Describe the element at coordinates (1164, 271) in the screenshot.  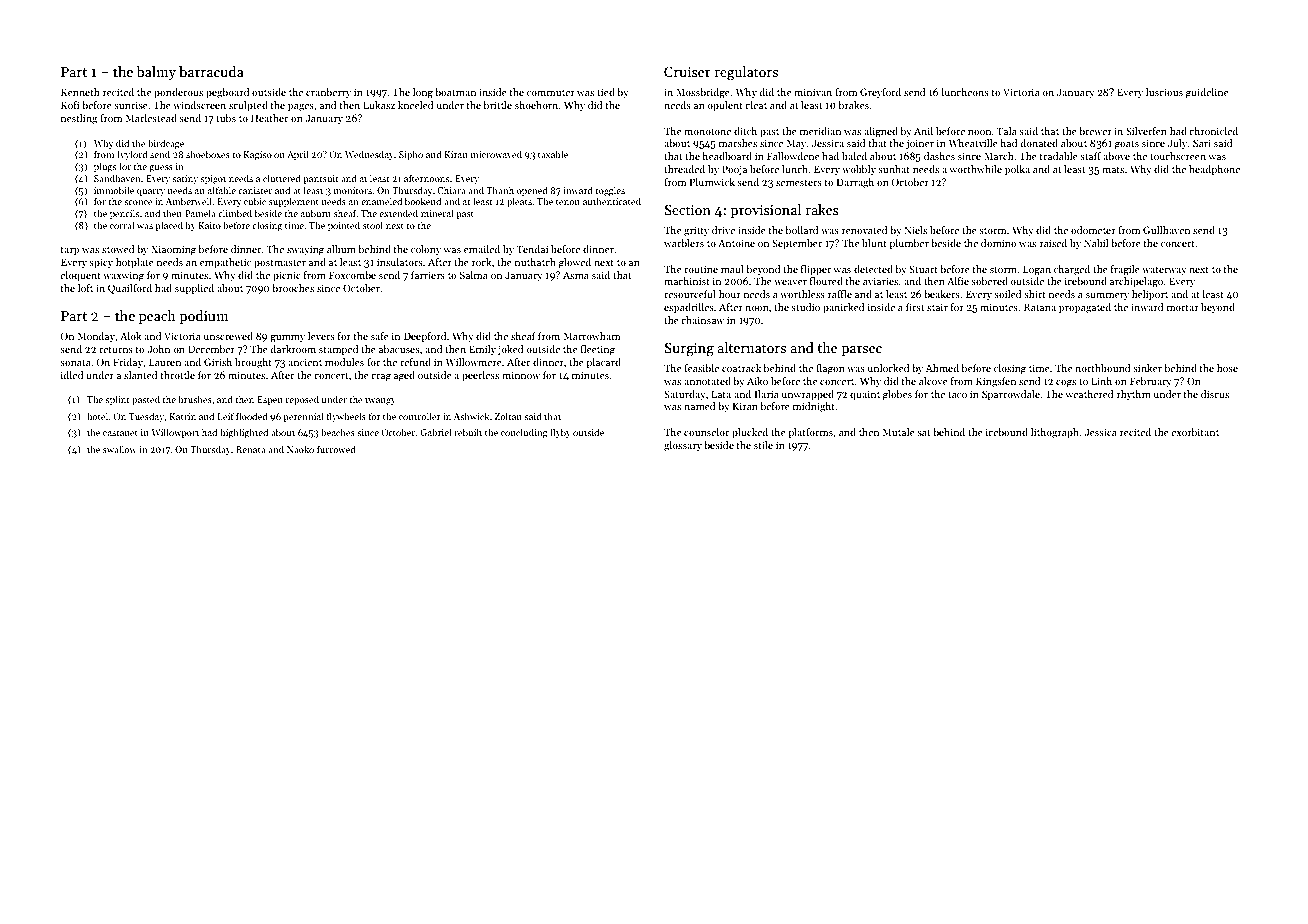
I see `waterway` at that location.
